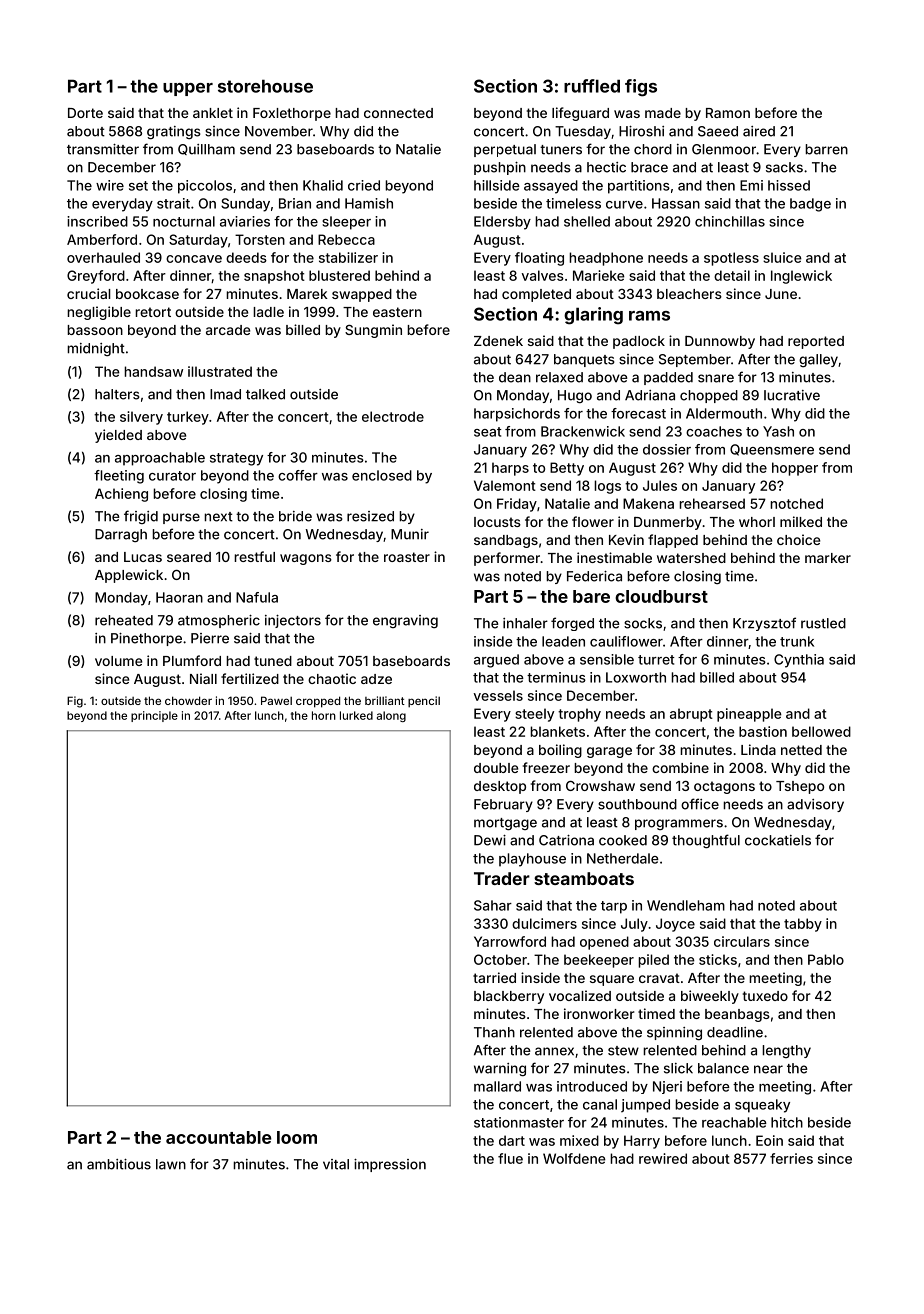  I want to click on adze, so click(376, 679).
